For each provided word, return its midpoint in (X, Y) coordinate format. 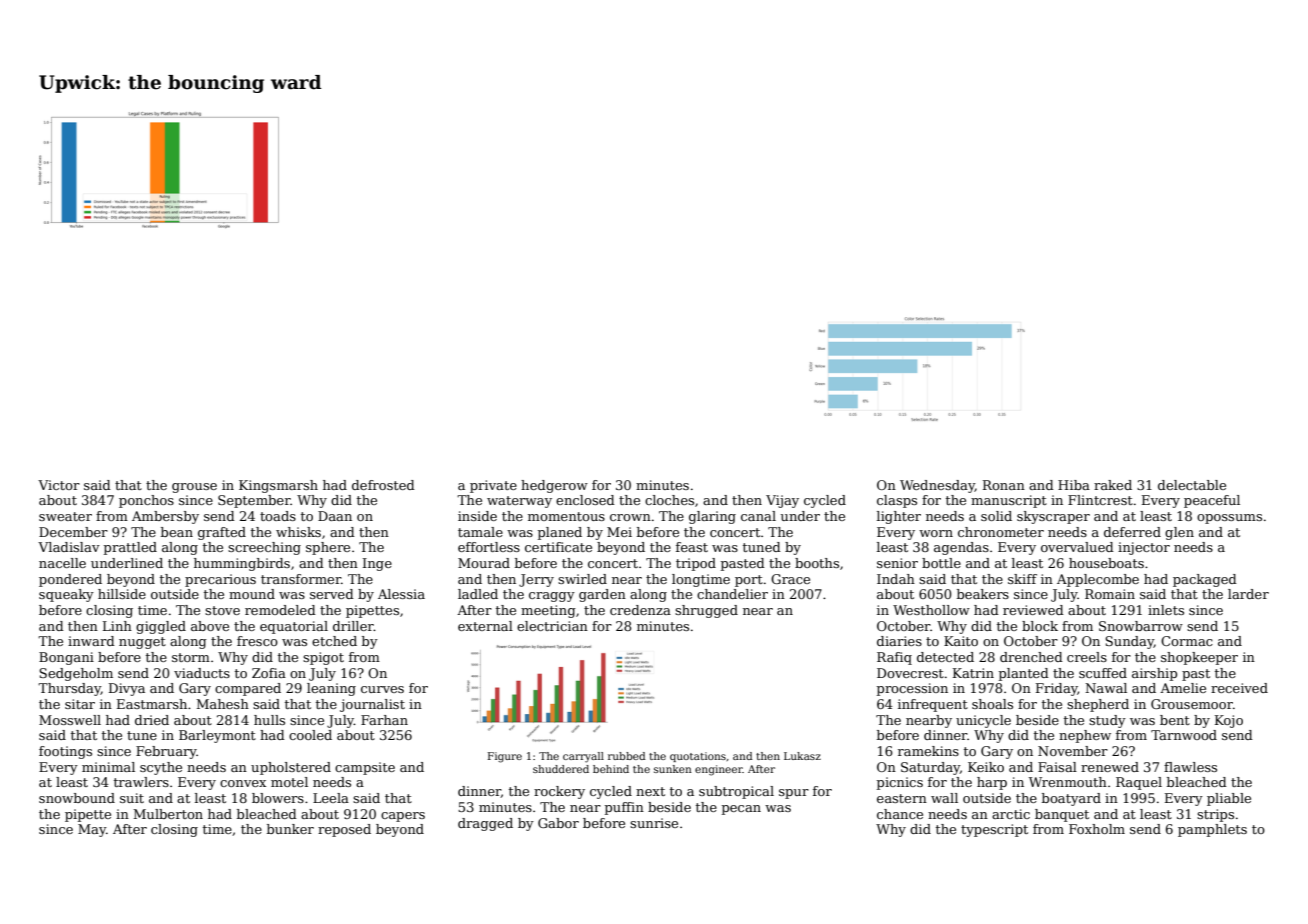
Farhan (384, 720)
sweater (65, 516)
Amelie (1183, 688)
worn (936, 533)
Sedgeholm (76, 674)
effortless (489, 547)
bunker (290, 829)
